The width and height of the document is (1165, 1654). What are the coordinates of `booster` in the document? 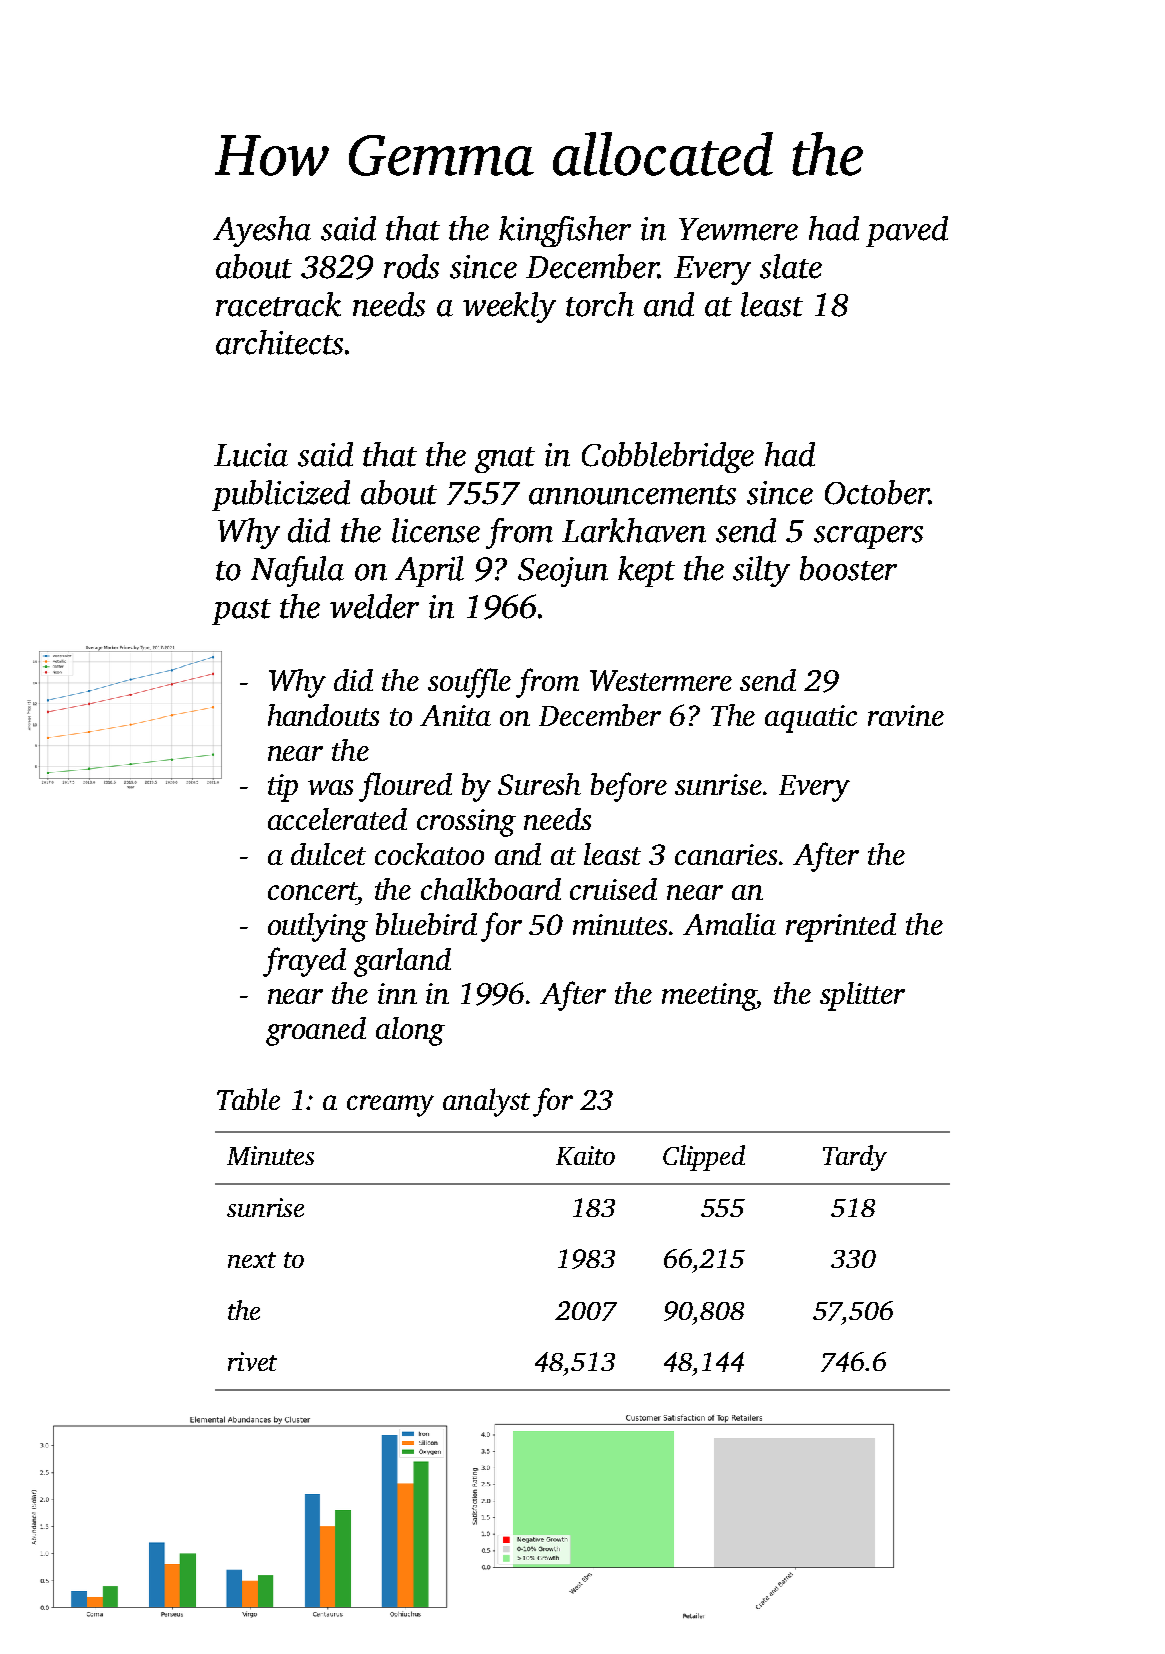 It's located at (848, 568).
